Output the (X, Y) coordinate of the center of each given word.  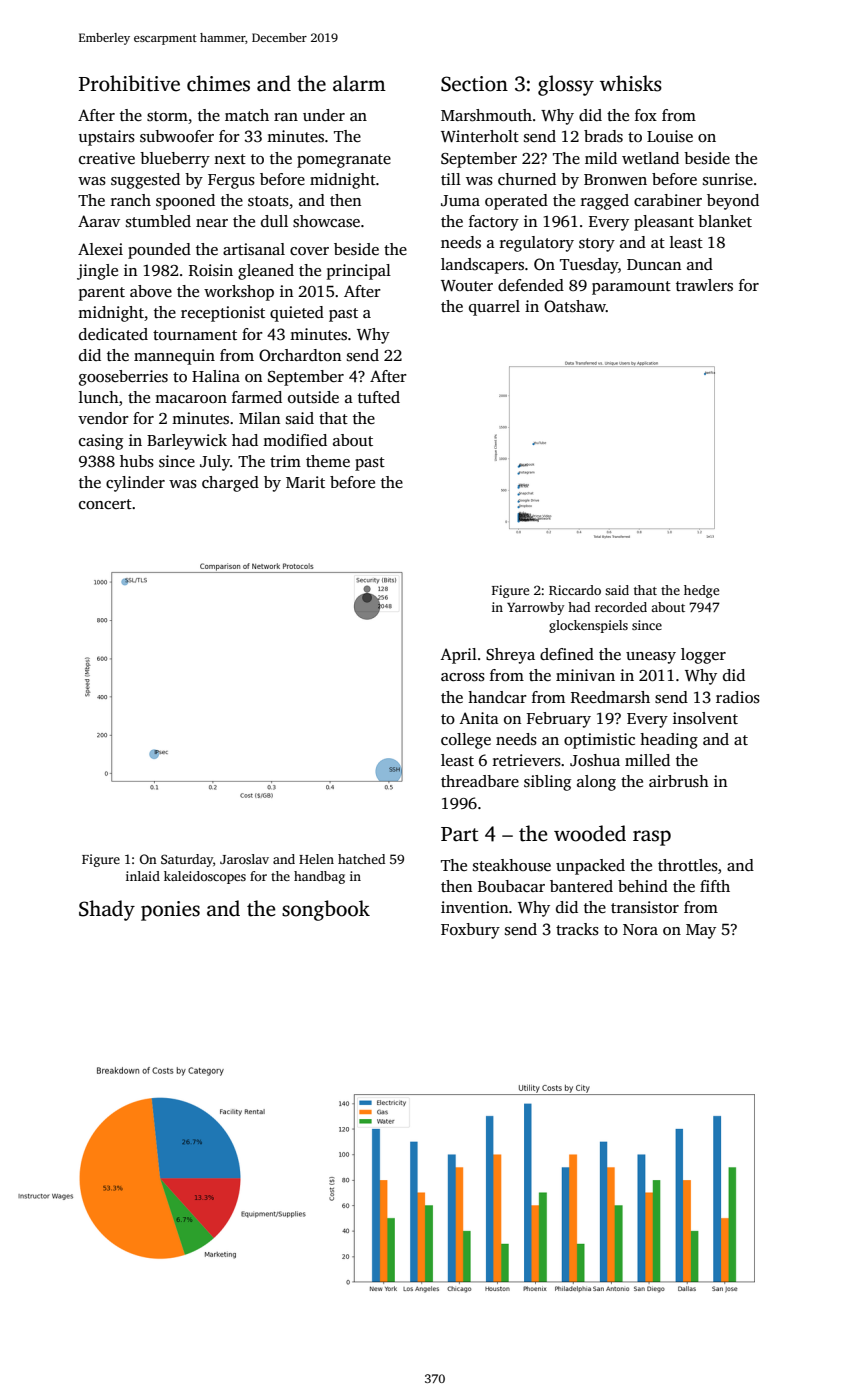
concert (105, 504)
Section (474, 84)
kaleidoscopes (205, 877)
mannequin (174, 357)
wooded (590, 833)
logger (703, 656)
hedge (701, 591)
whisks (631, 83)
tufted (379, 397)
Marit (305, 482)
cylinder (135, 484)
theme (328, 461)
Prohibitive (129, 83)
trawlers (704, 285)
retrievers (527, 760)
